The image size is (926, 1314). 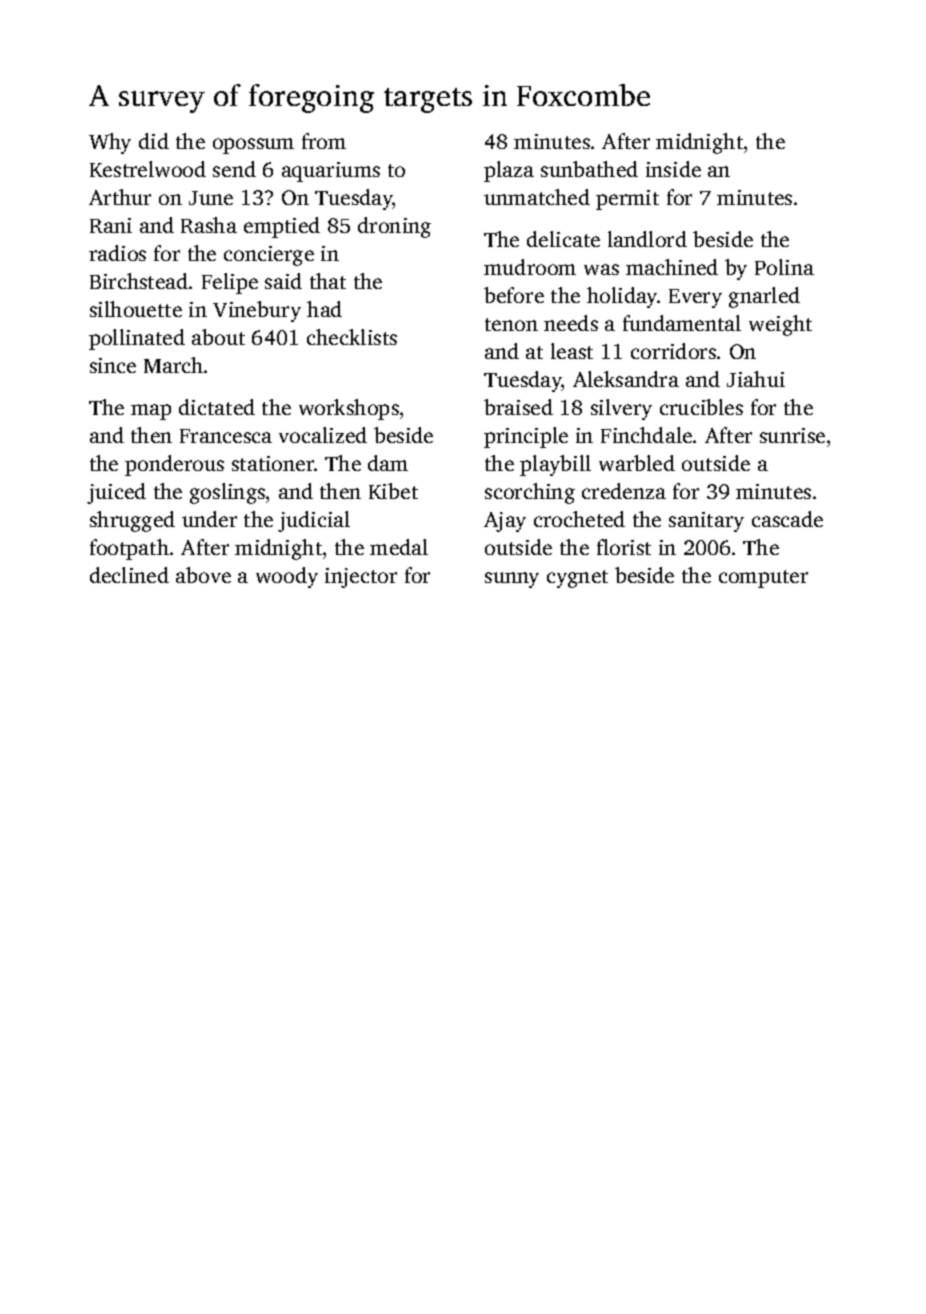 I want to click on weight, so click(x=780, y=325).
